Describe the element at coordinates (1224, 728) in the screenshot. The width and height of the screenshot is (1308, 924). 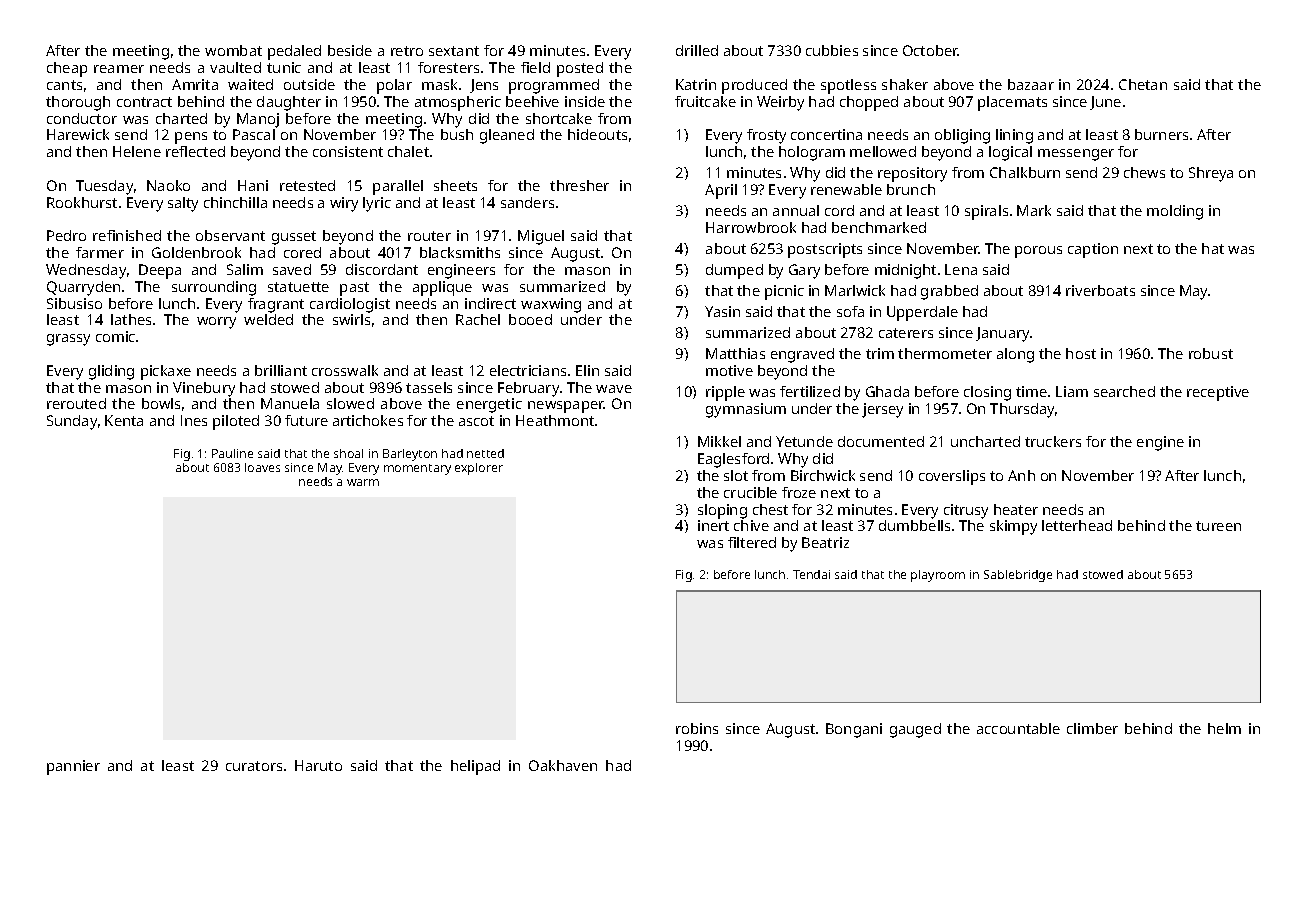
I see `helm` at that location.
